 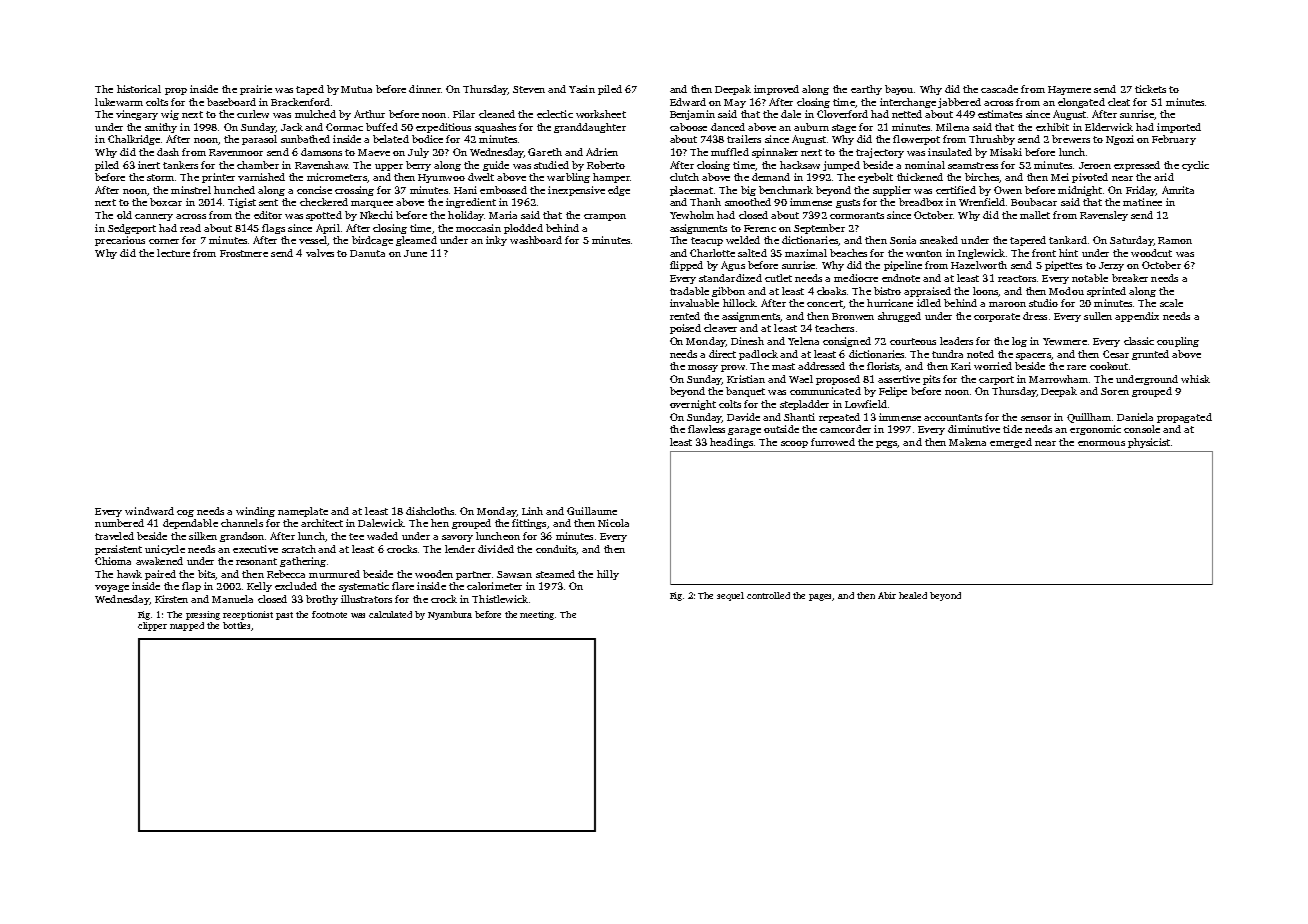 I want to click on resonant, so click(x=256, y=561).
